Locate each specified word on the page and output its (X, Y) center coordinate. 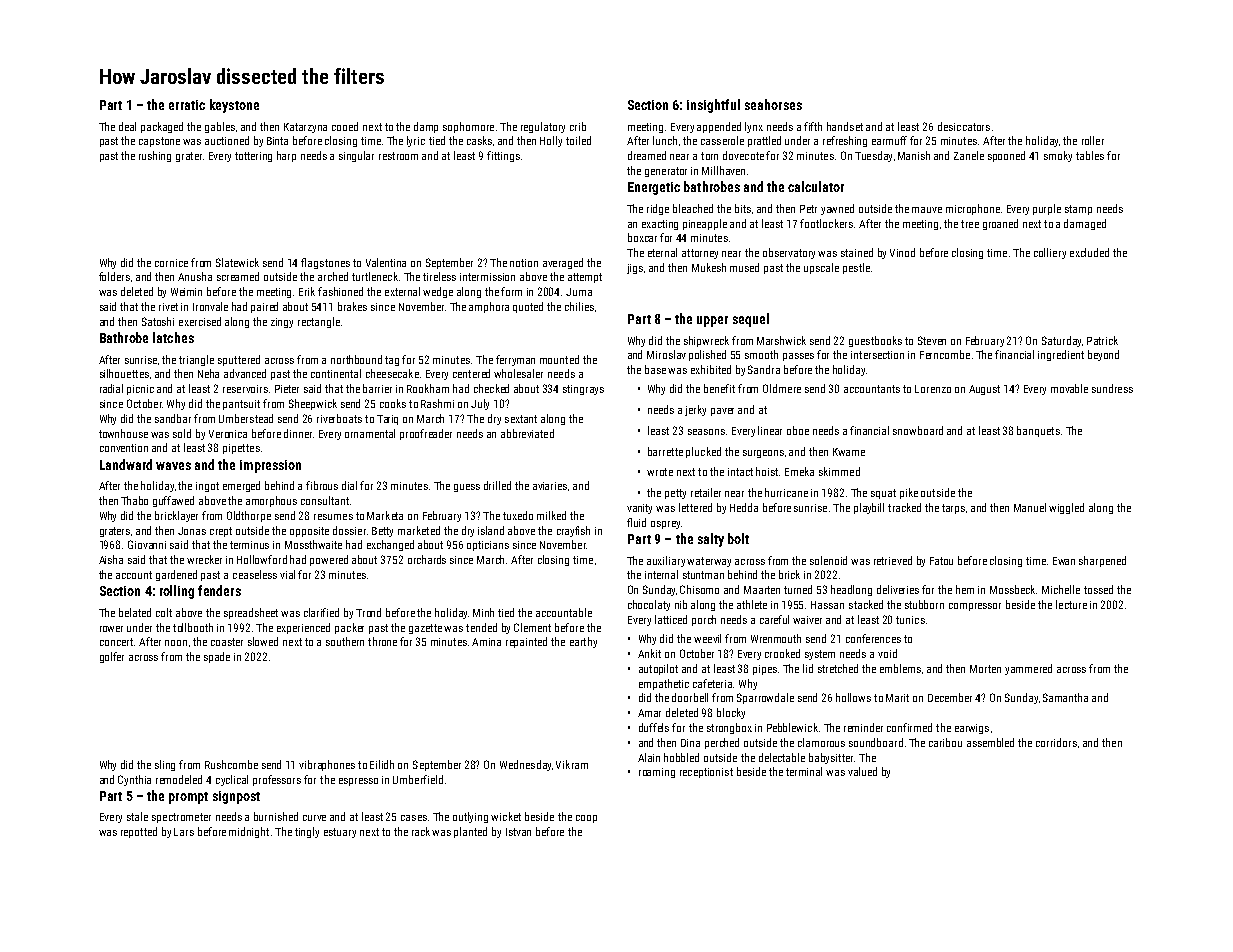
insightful (713, 106)
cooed (345, 126)
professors (277, 780)
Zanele (969, 155)
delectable (782, 757)
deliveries (898, 589)
